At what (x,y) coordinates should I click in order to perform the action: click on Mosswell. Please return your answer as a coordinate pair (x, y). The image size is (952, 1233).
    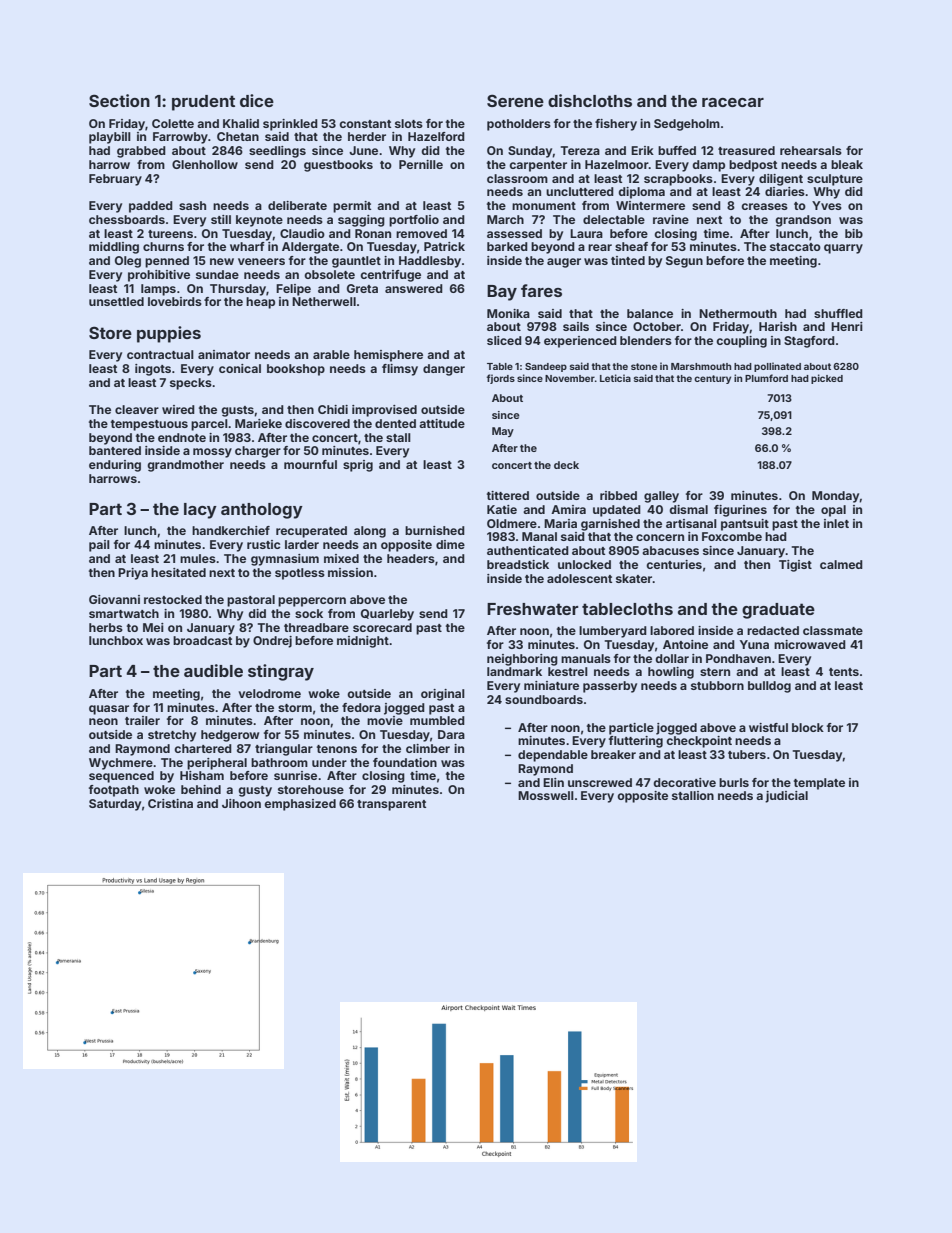
    Looking at the image, I should click on (546, 795).
